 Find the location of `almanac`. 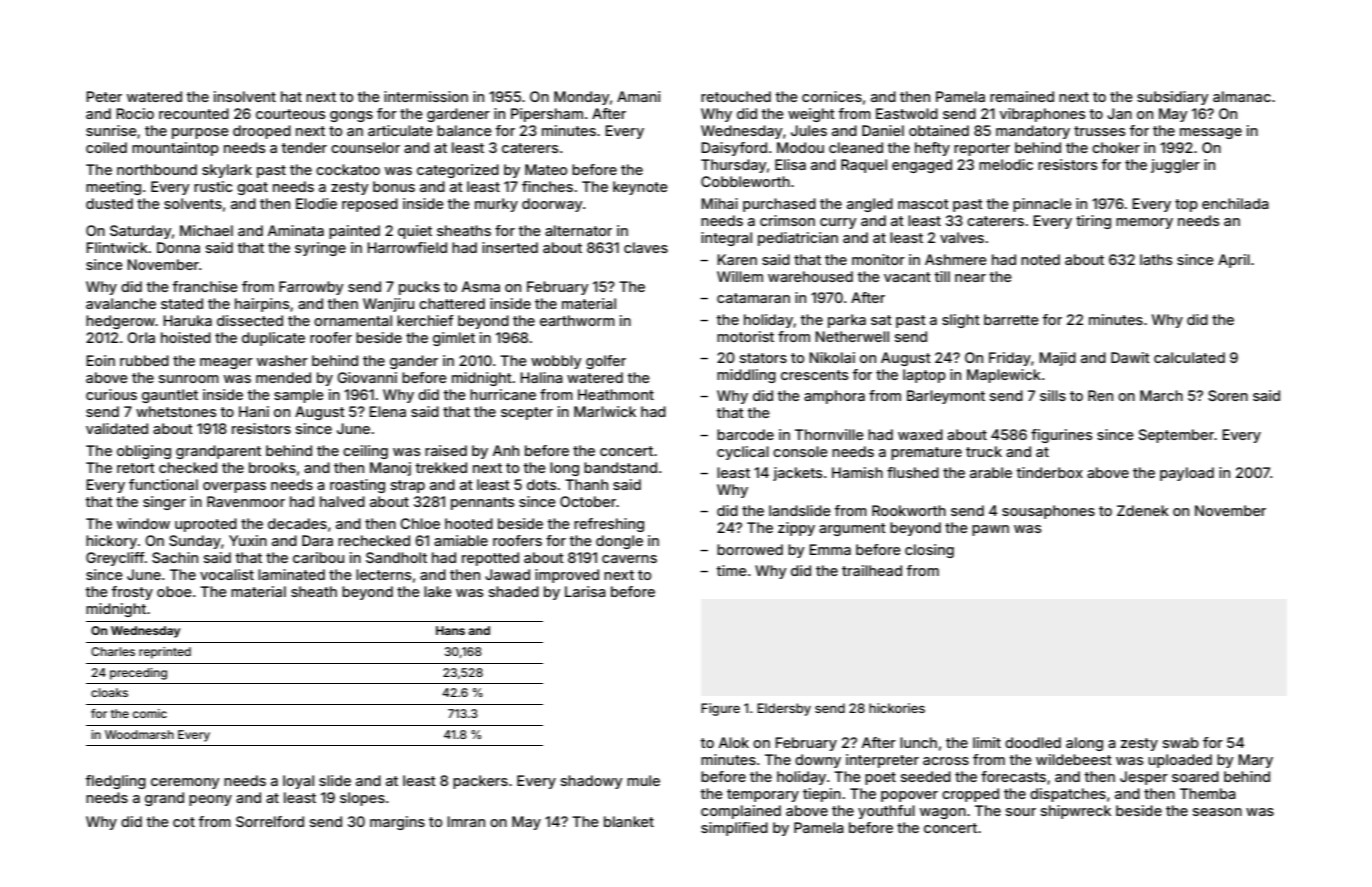

almanac is located at coordinates (1242, 96).
